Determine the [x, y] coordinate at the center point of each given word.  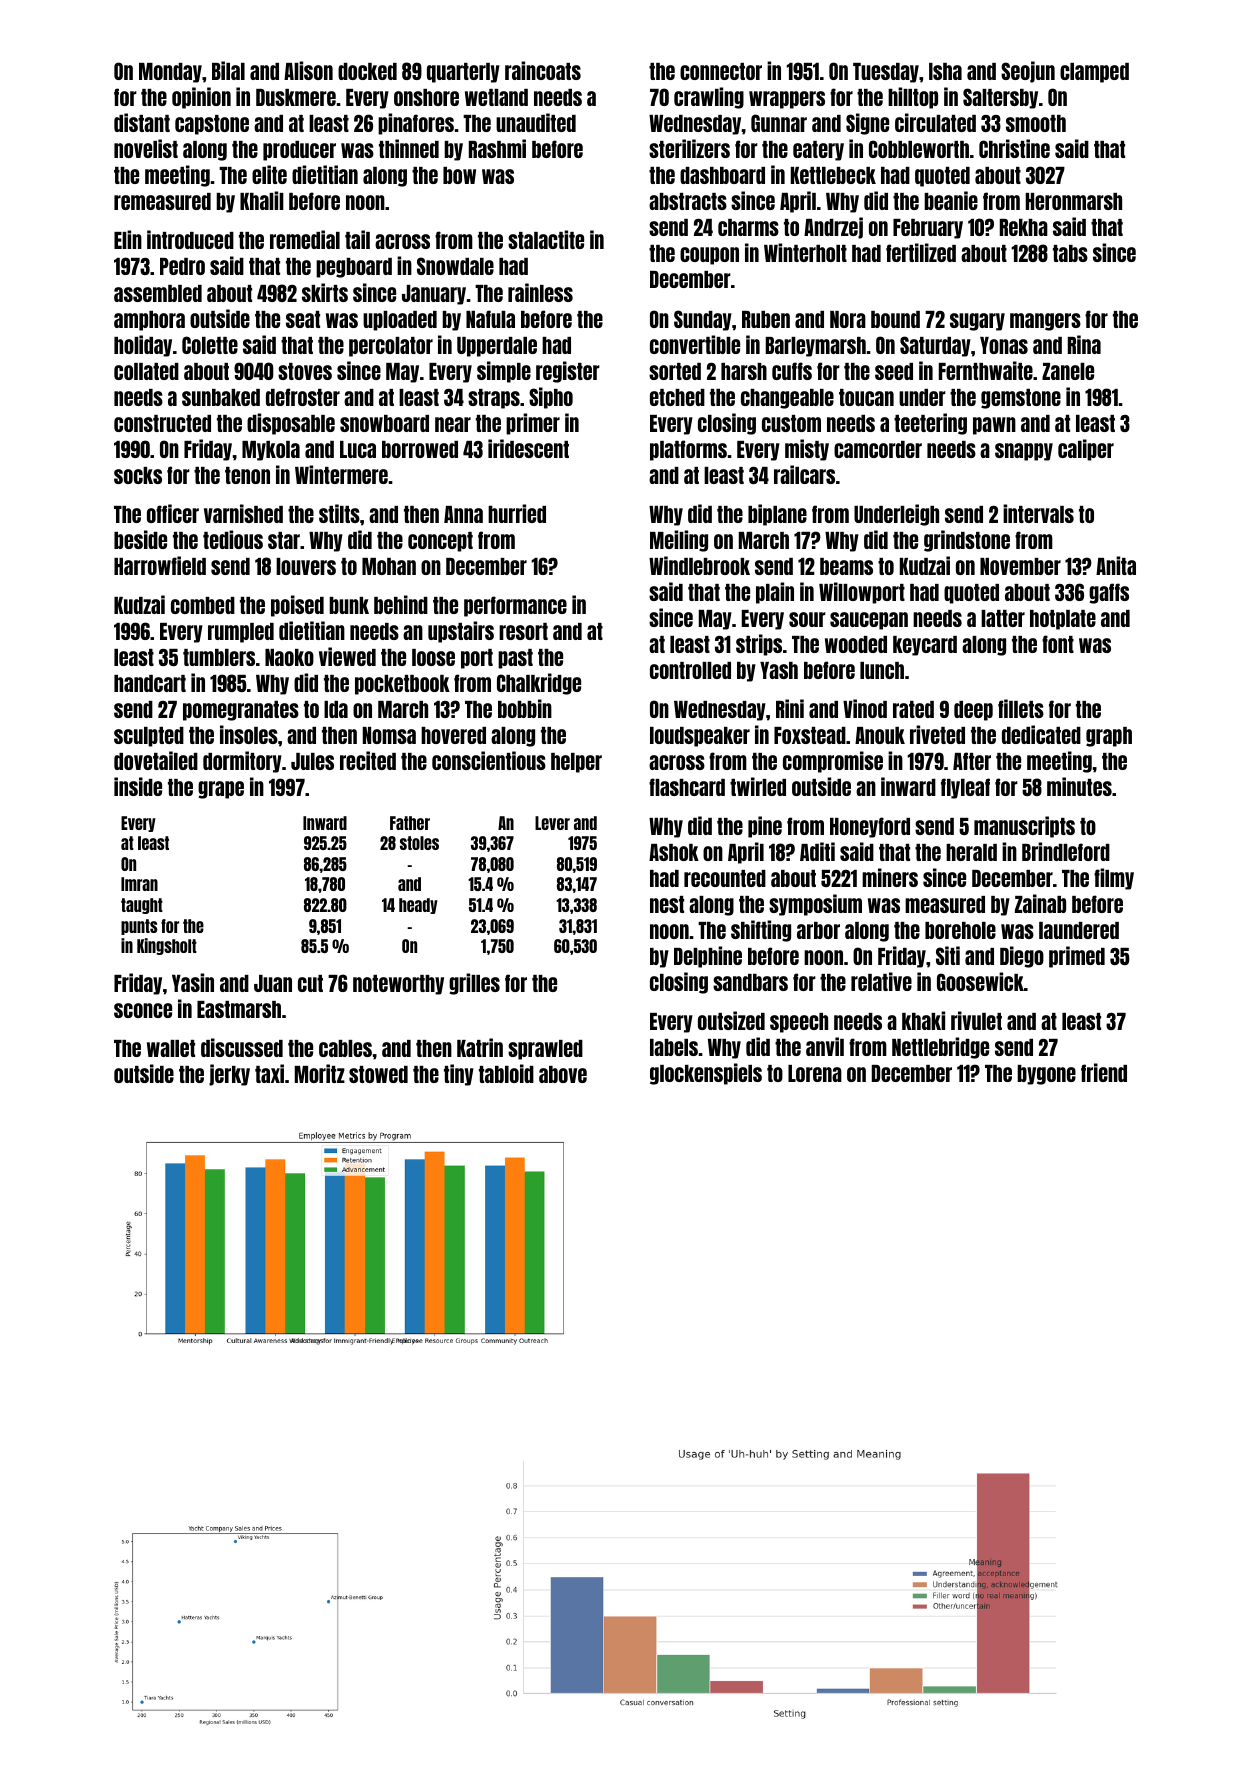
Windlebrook [699, 565]
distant [142, 122]
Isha [945, 71]
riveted [937, 734]
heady [418, 906]
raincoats [543, 70]
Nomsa [389, 735]
